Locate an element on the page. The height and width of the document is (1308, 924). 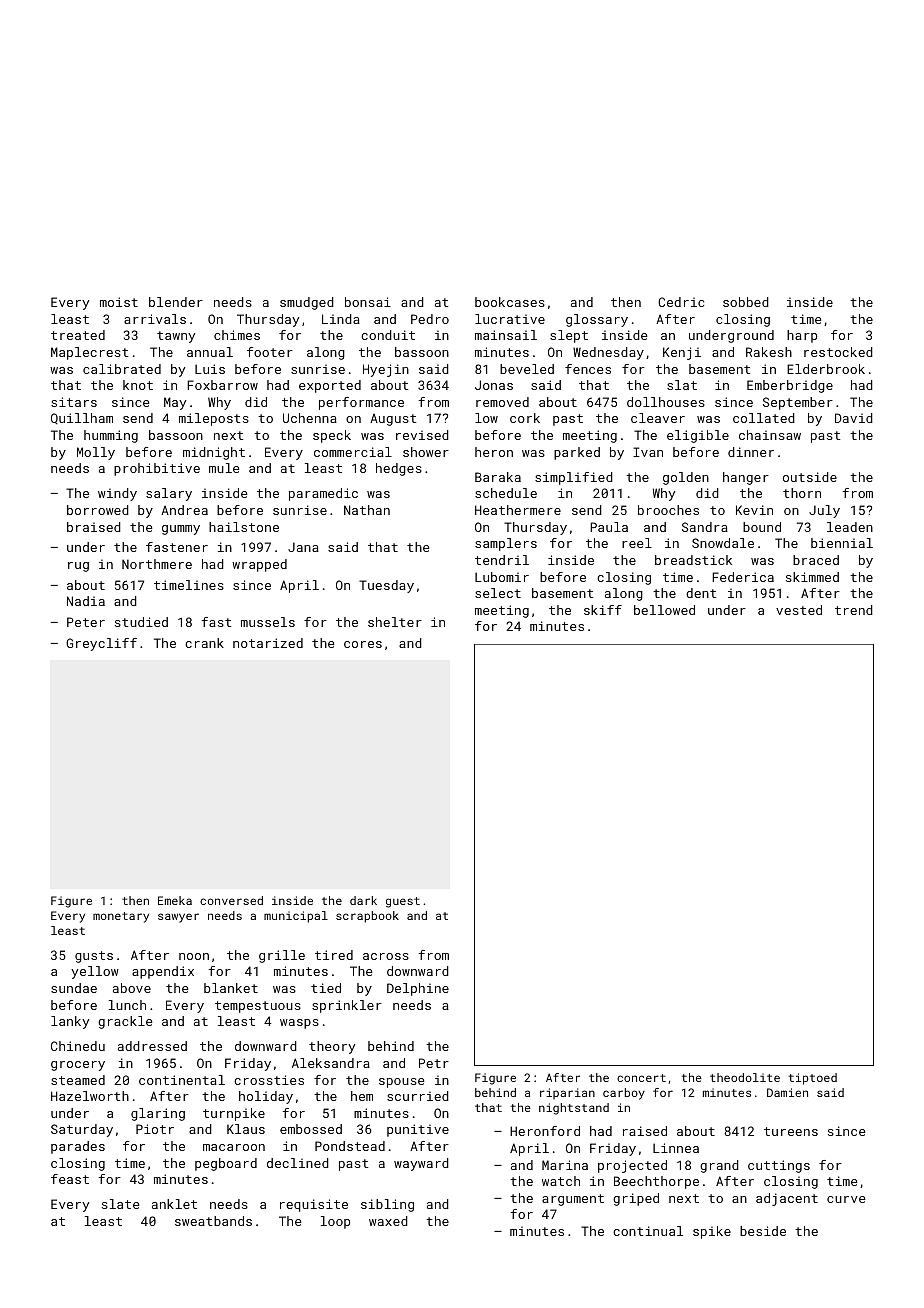
Tuesday is located at coordinates (386, 586).
